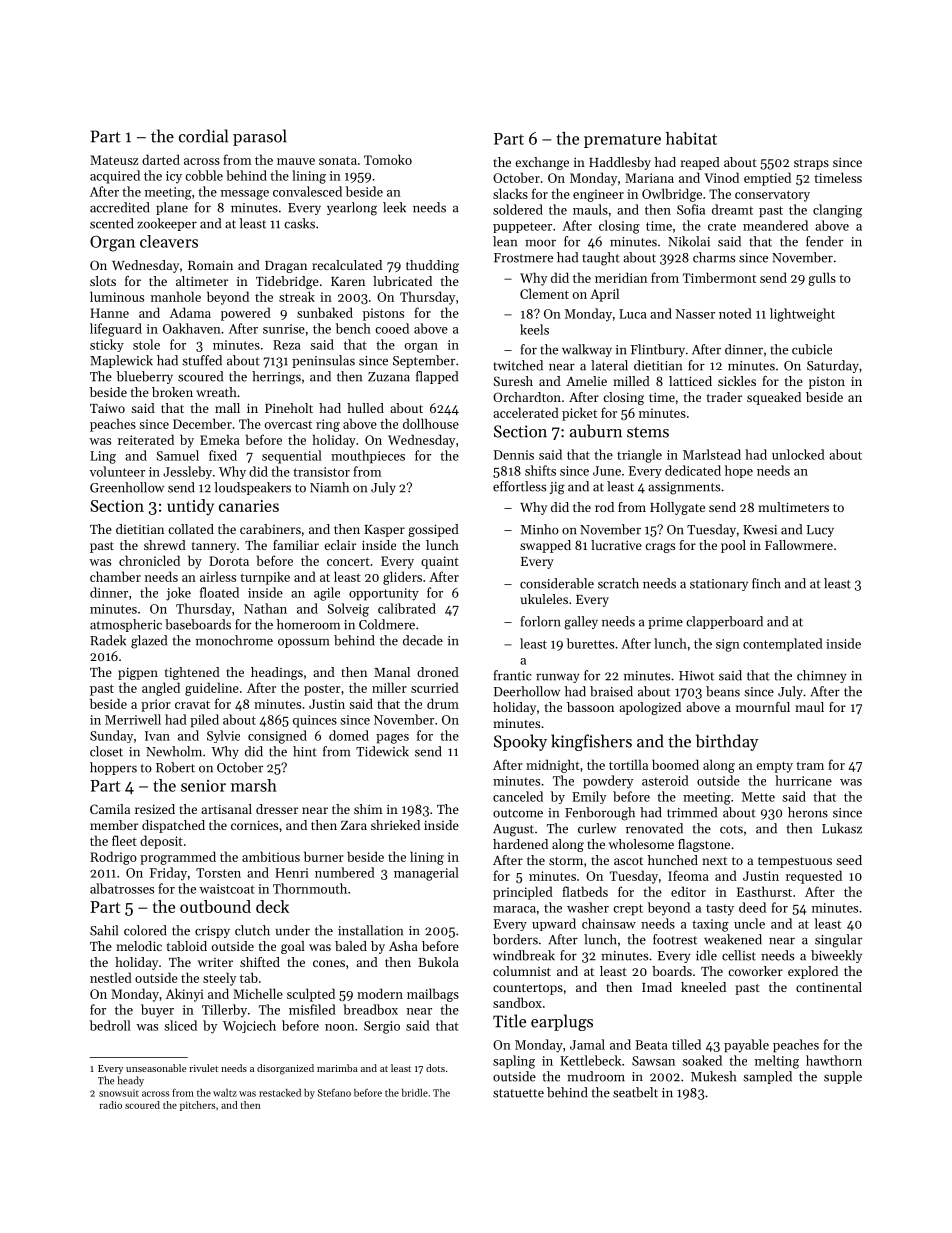 The width and height of the image is (952, 1233). Describe the element at coordinates (695, 314) in the image. I see `Nasser` at that location.
